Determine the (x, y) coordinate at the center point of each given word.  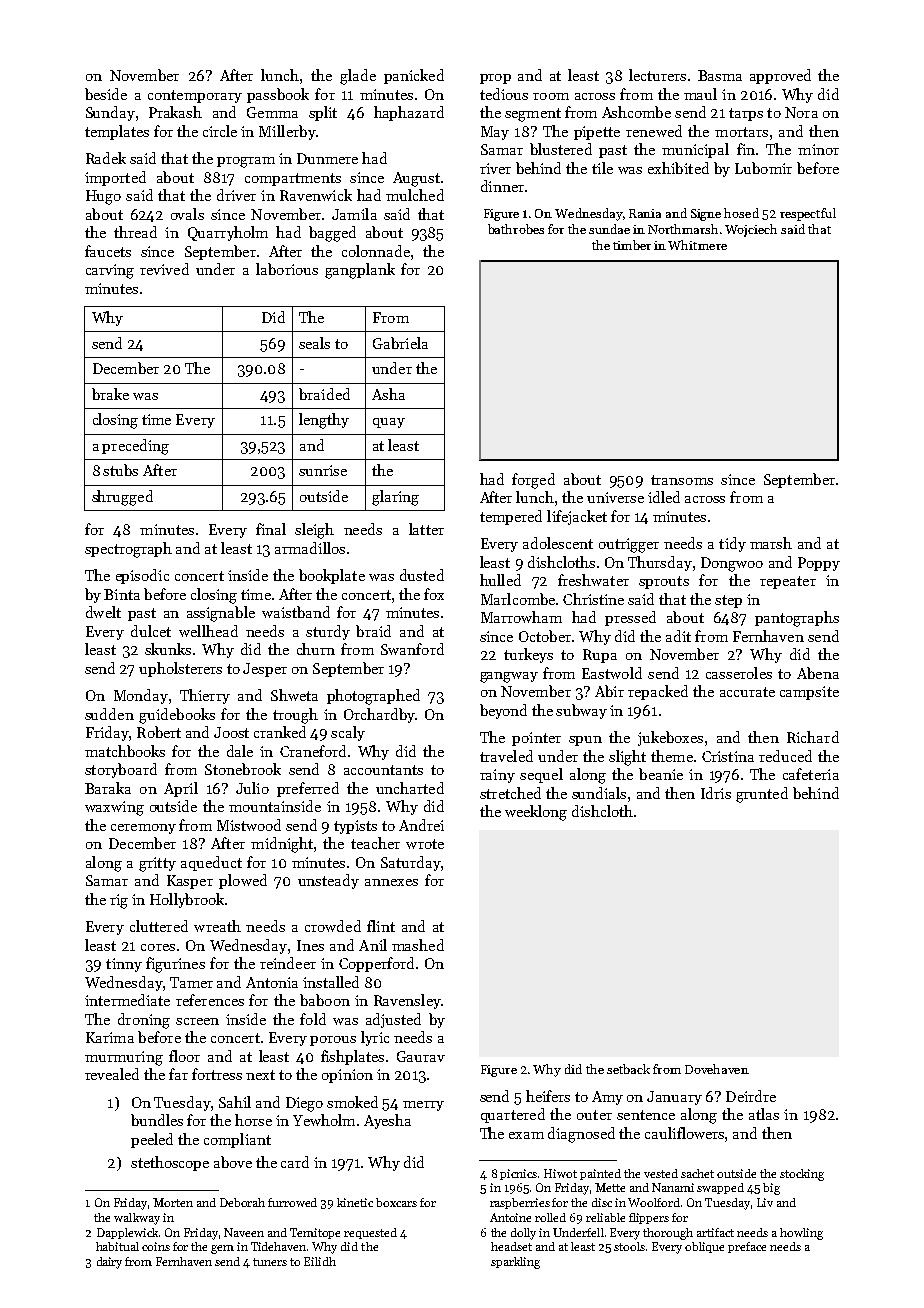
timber (632, 245)
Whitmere (697, 245)
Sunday (110, 113)
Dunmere (327, 158)
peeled (152, 1140)
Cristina (728, 756)
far (178, 1074)
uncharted (410, 788)
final (271, 529)
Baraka (108, 788)
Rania (645, 213)
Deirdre (751, 1096)
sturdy (328, 632)
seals (314, 343)
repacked (658, 692)
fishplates (352, 1057)
